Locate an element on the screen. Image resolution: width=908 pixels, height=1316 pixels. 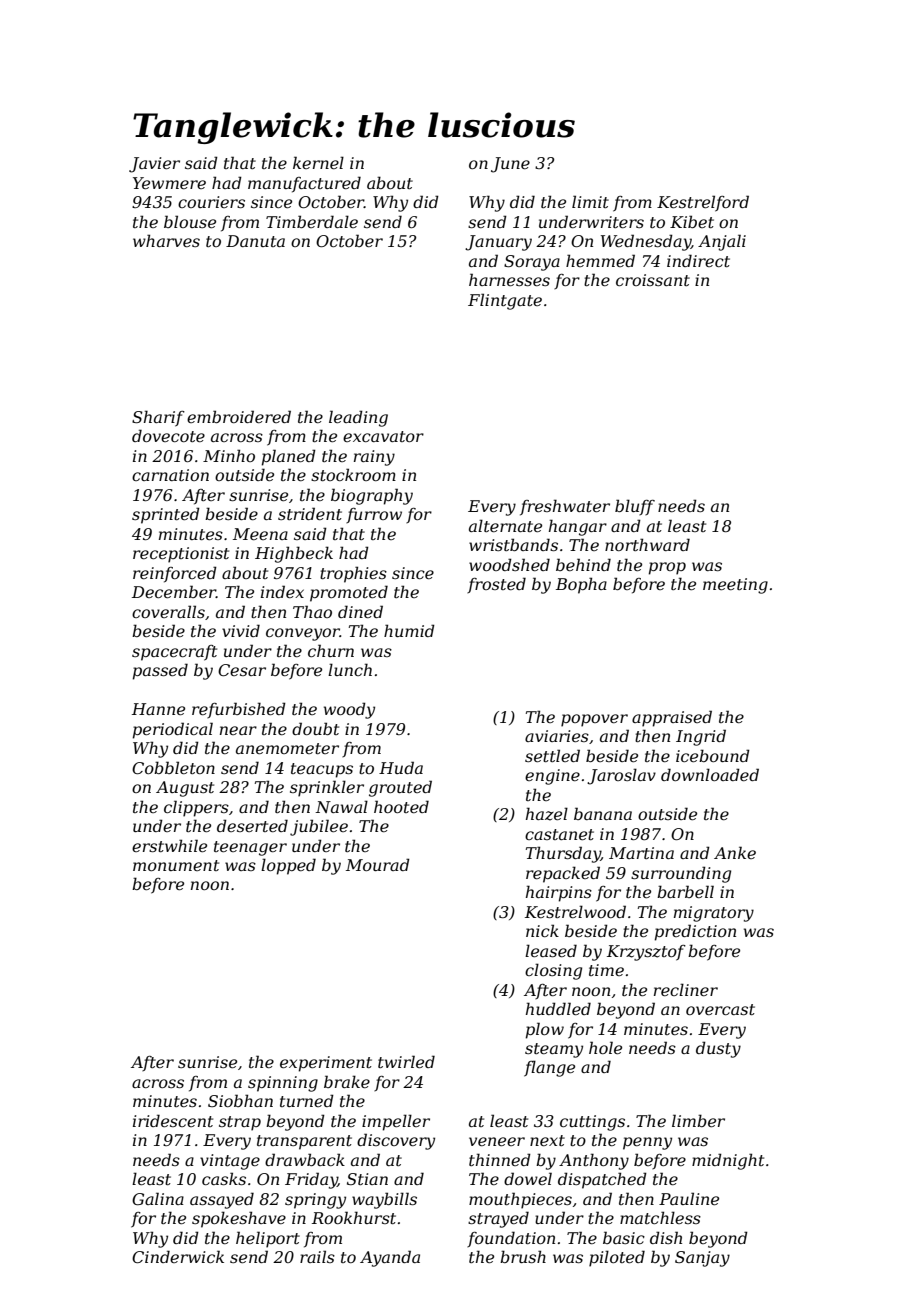
deserted is located at coordinates (252, 825).
